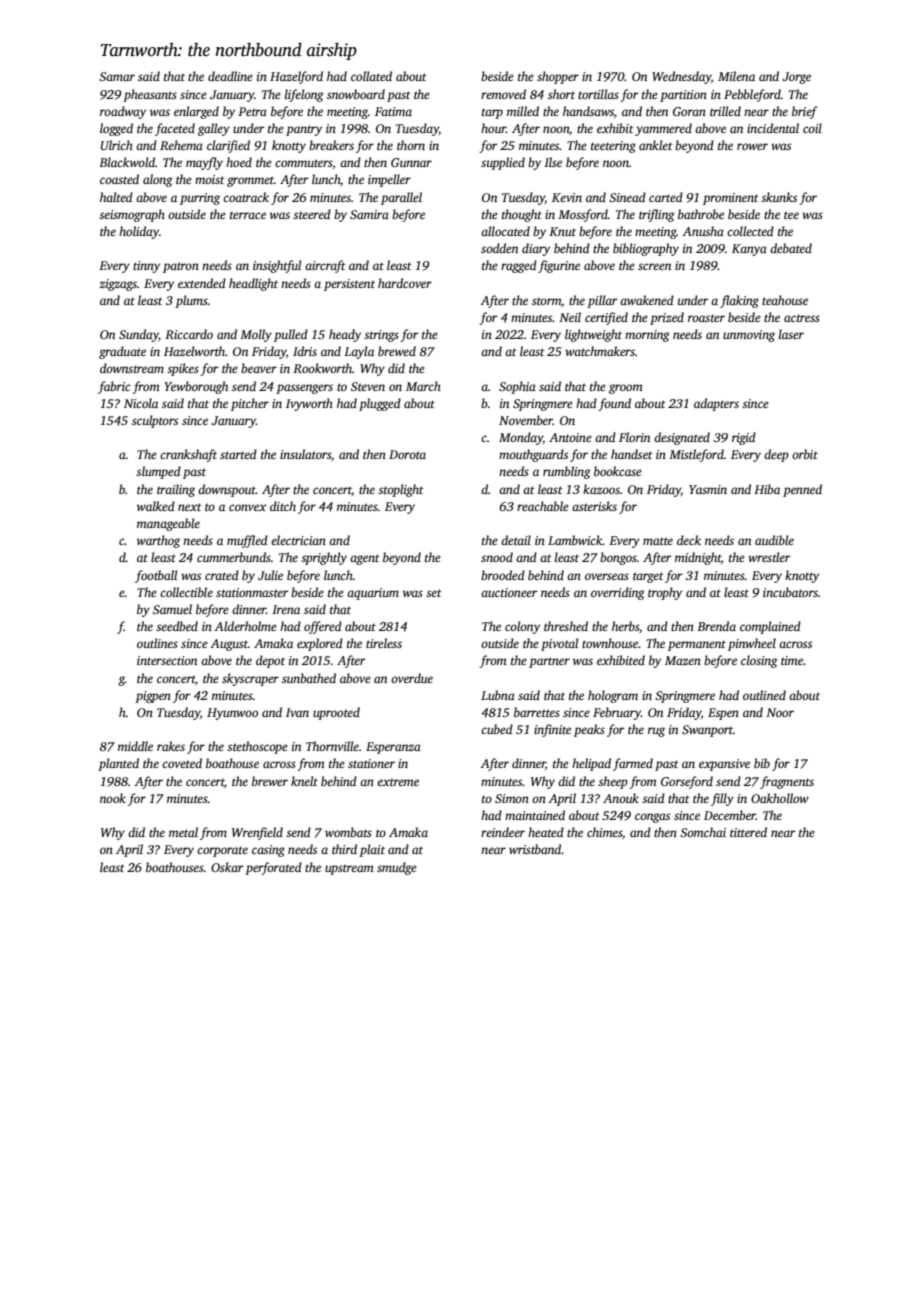 The width and height of the screenshot is (924, 1308). Describe the element at coordinates (349, 285) in the screenshot. I see `persistent` at that location.
